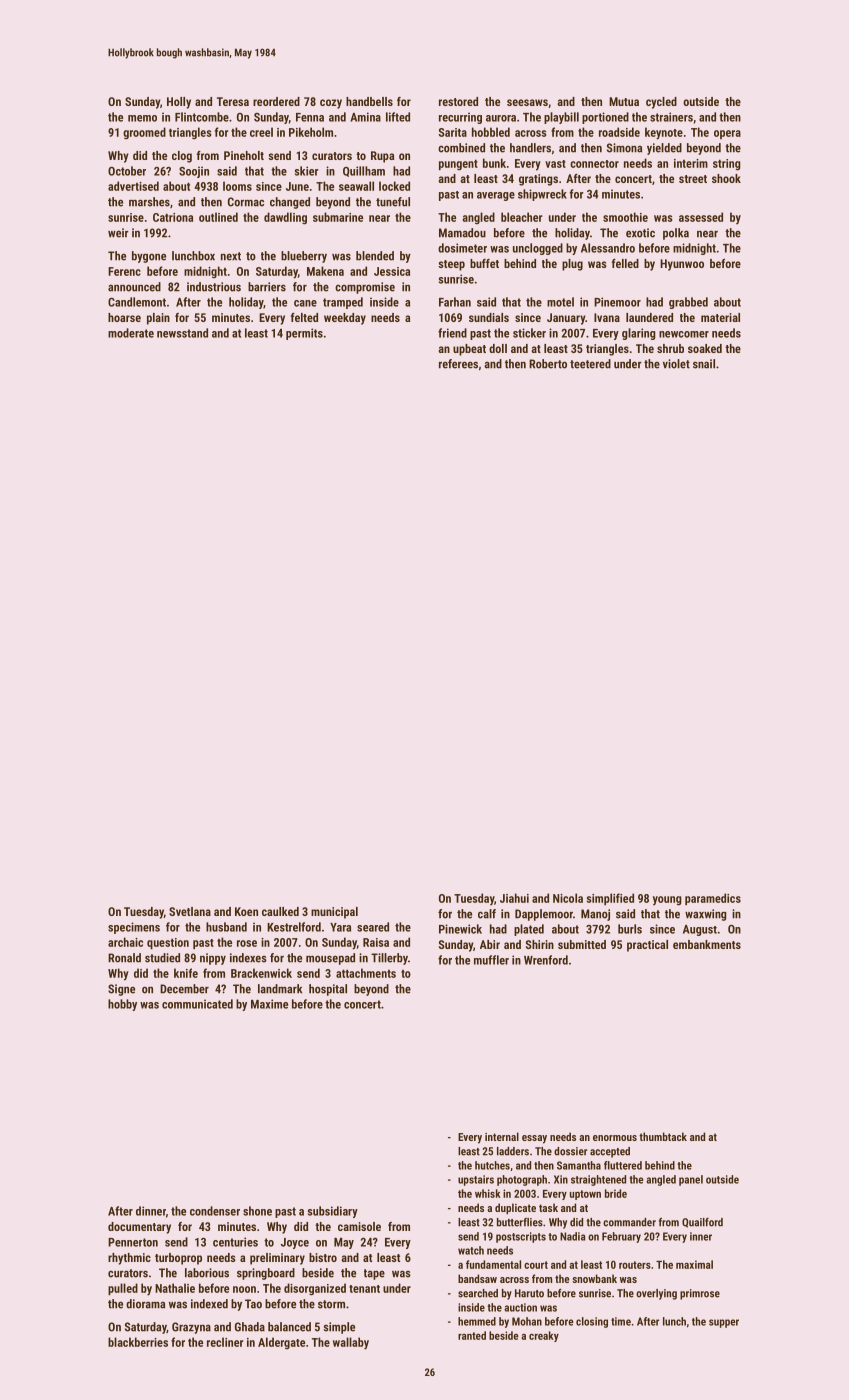 This screenshot has width=849, height=1400. I want to click on creaky, so click(544, 1336).
